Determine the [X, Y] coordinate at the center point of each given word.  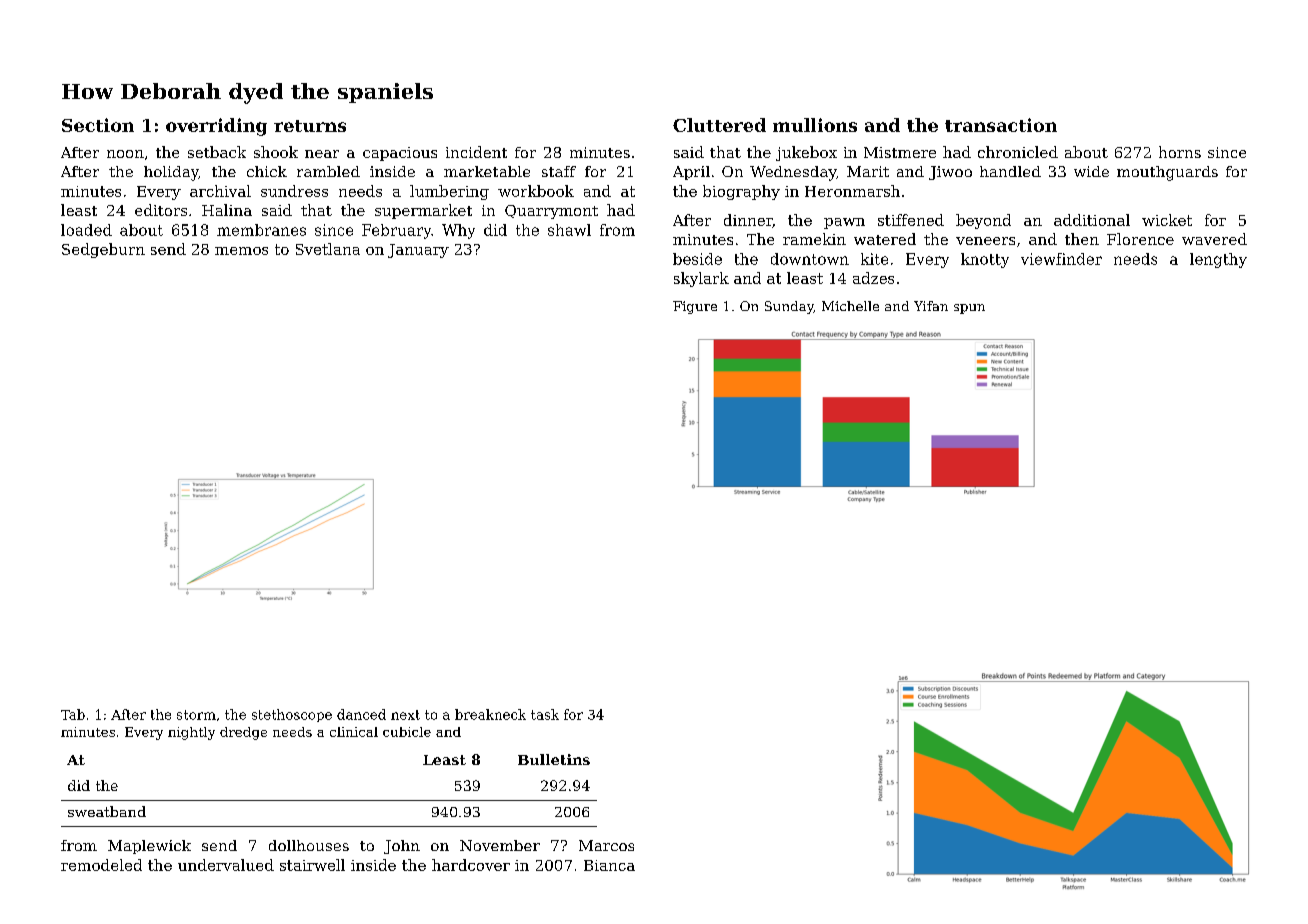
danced [361, 714]
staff [559, 171]
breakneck [490, 714]
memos [241, 251]
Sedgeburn [103, 250]
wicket [1167, 220]
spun [969, 309]
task [545, 714]
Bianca [609, 865]
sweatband [107, 811]
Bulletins [554, 759]
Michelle [850, 306]
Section [98, 125]
